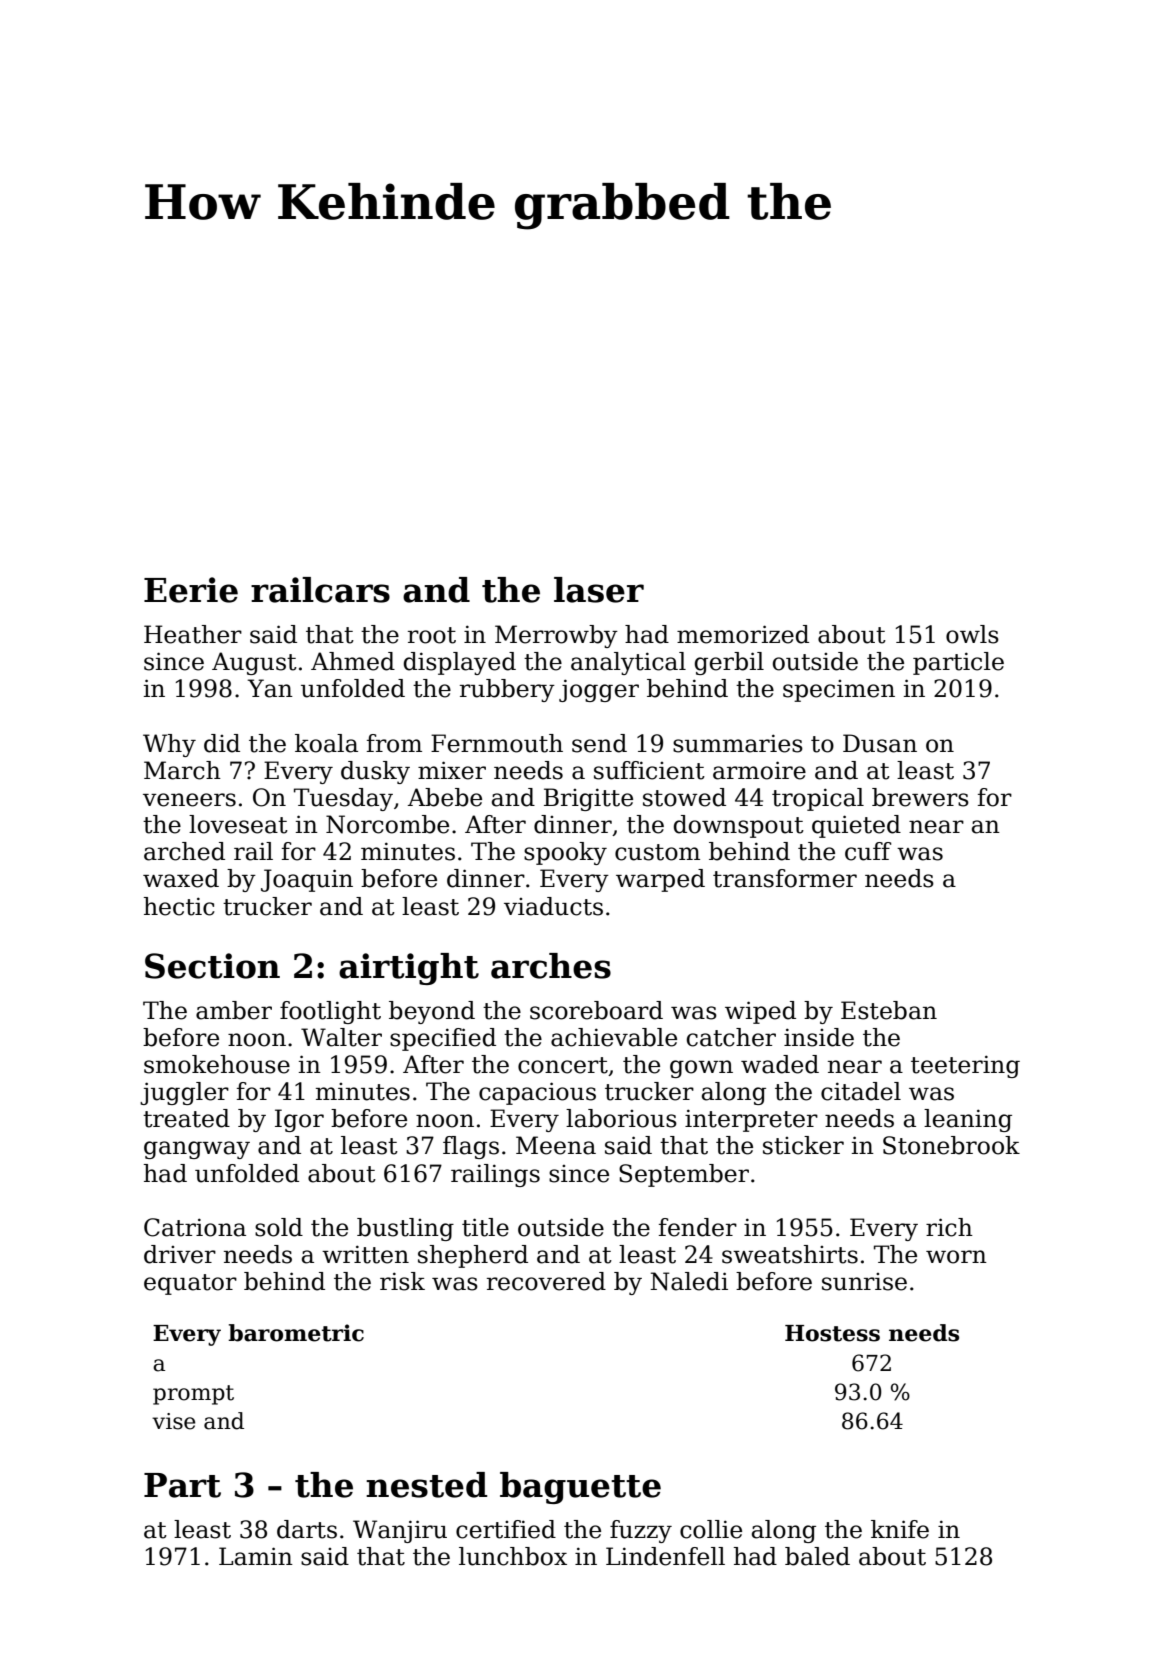 Image resolution: width=1165 pixels, height=1654 pixels. Describe the element at coordinates (731, 1037) in the screenshot. I see `catcher` at that location.
